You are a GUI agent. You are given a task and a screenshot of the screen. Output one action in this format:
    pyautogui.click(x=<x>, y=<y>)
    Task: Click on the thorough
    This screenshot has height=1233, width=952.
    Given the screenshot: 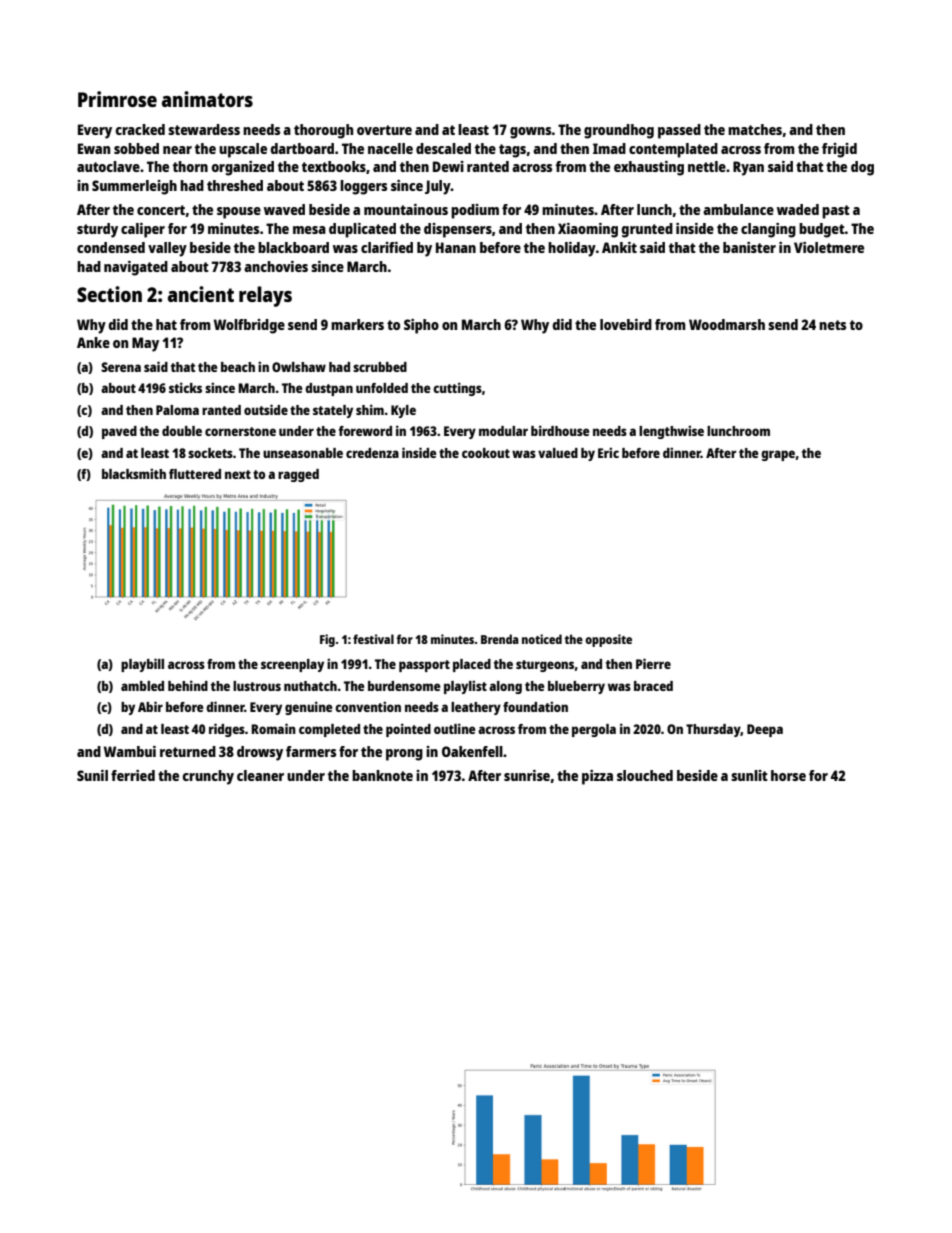 What is the action you would take?
    pyautogui.click(x=323, y=131)
